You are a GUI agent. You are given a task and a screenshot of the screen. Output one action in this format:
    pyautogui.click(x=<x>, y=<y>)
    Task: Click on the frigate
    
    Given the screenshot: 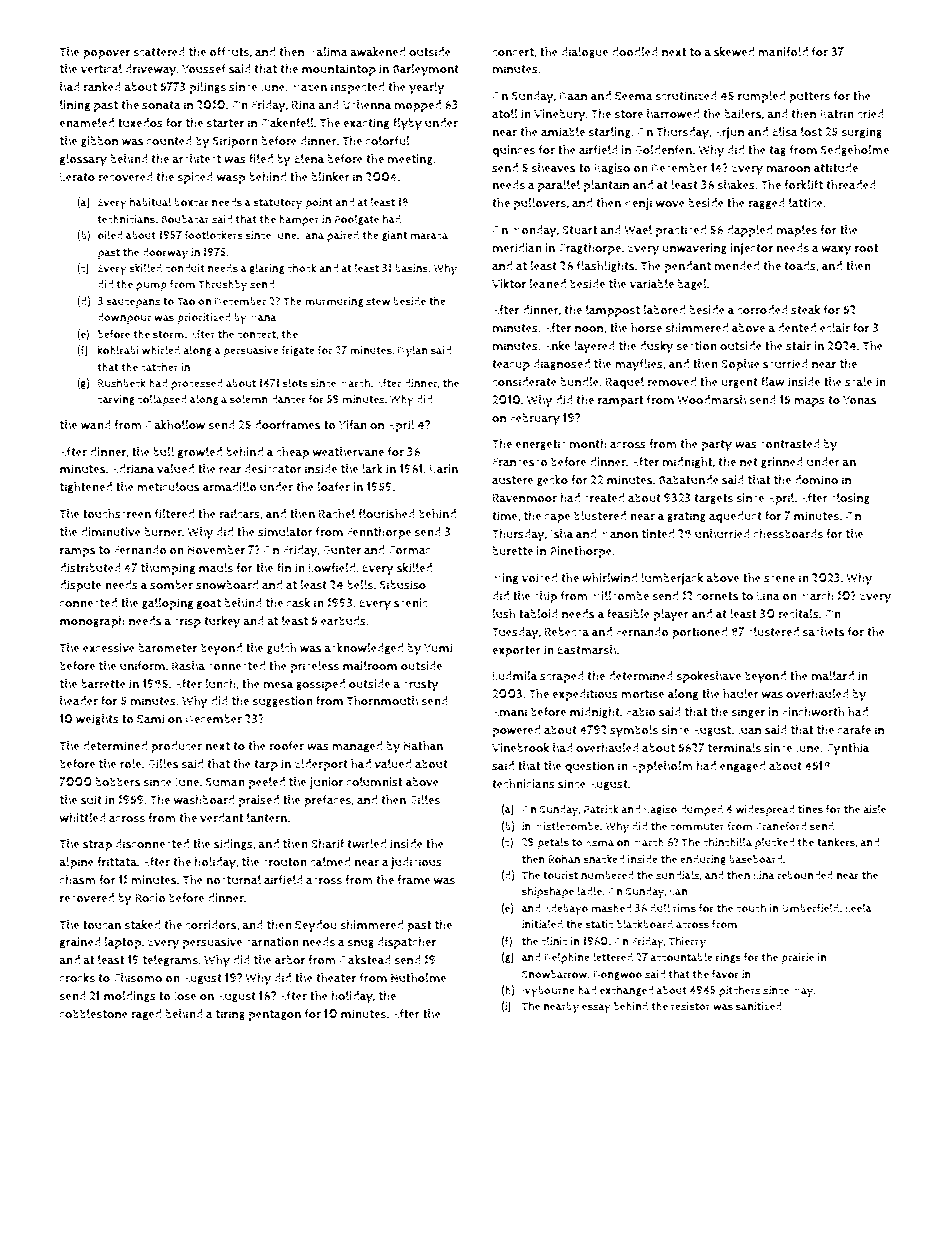 What is the action you would take?
    pyautogui.click(x=298, y=351)
